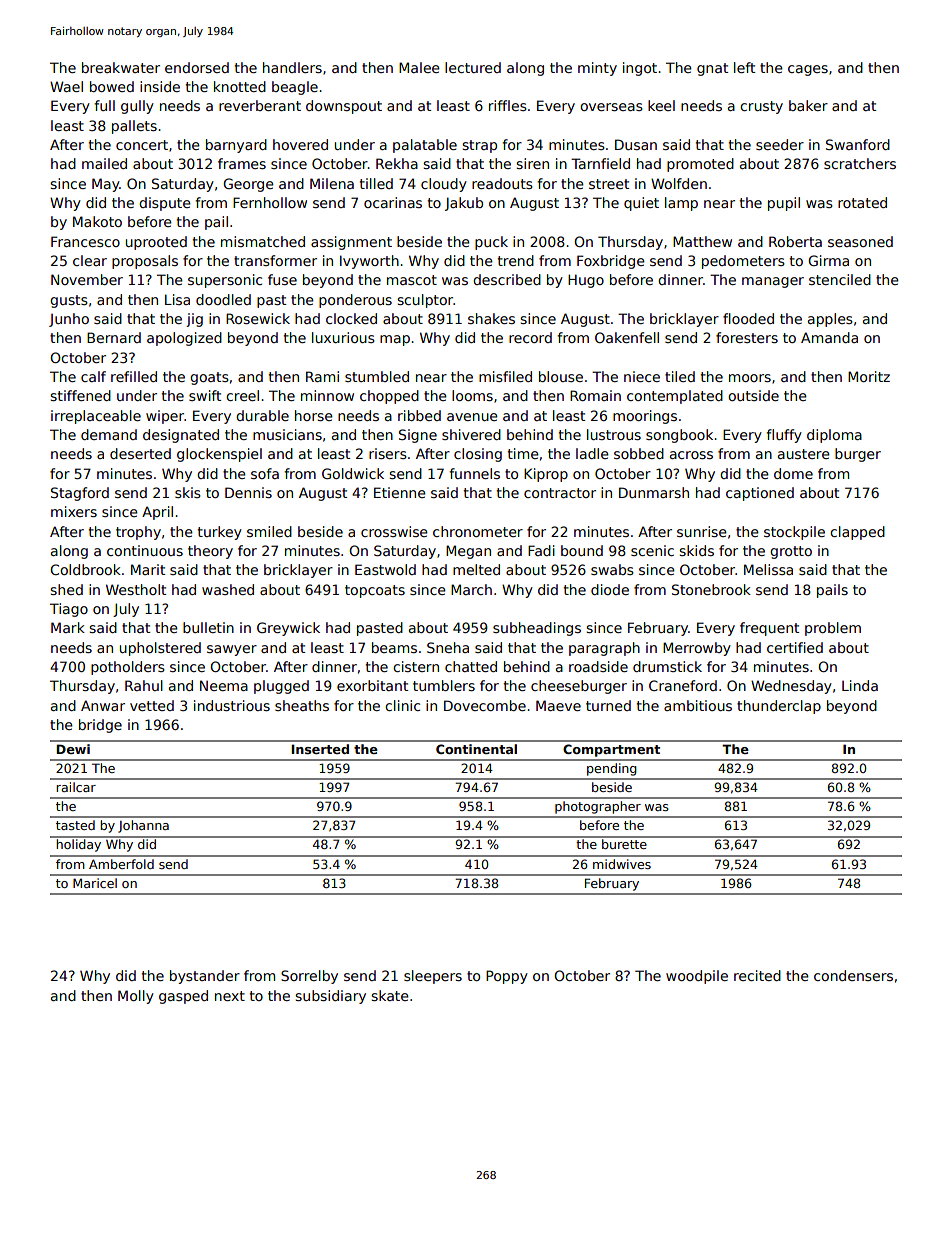  What do you see at coordinates (292, 67) in the screenshot?
I see `handlers` at bounding box center [292, 67].
